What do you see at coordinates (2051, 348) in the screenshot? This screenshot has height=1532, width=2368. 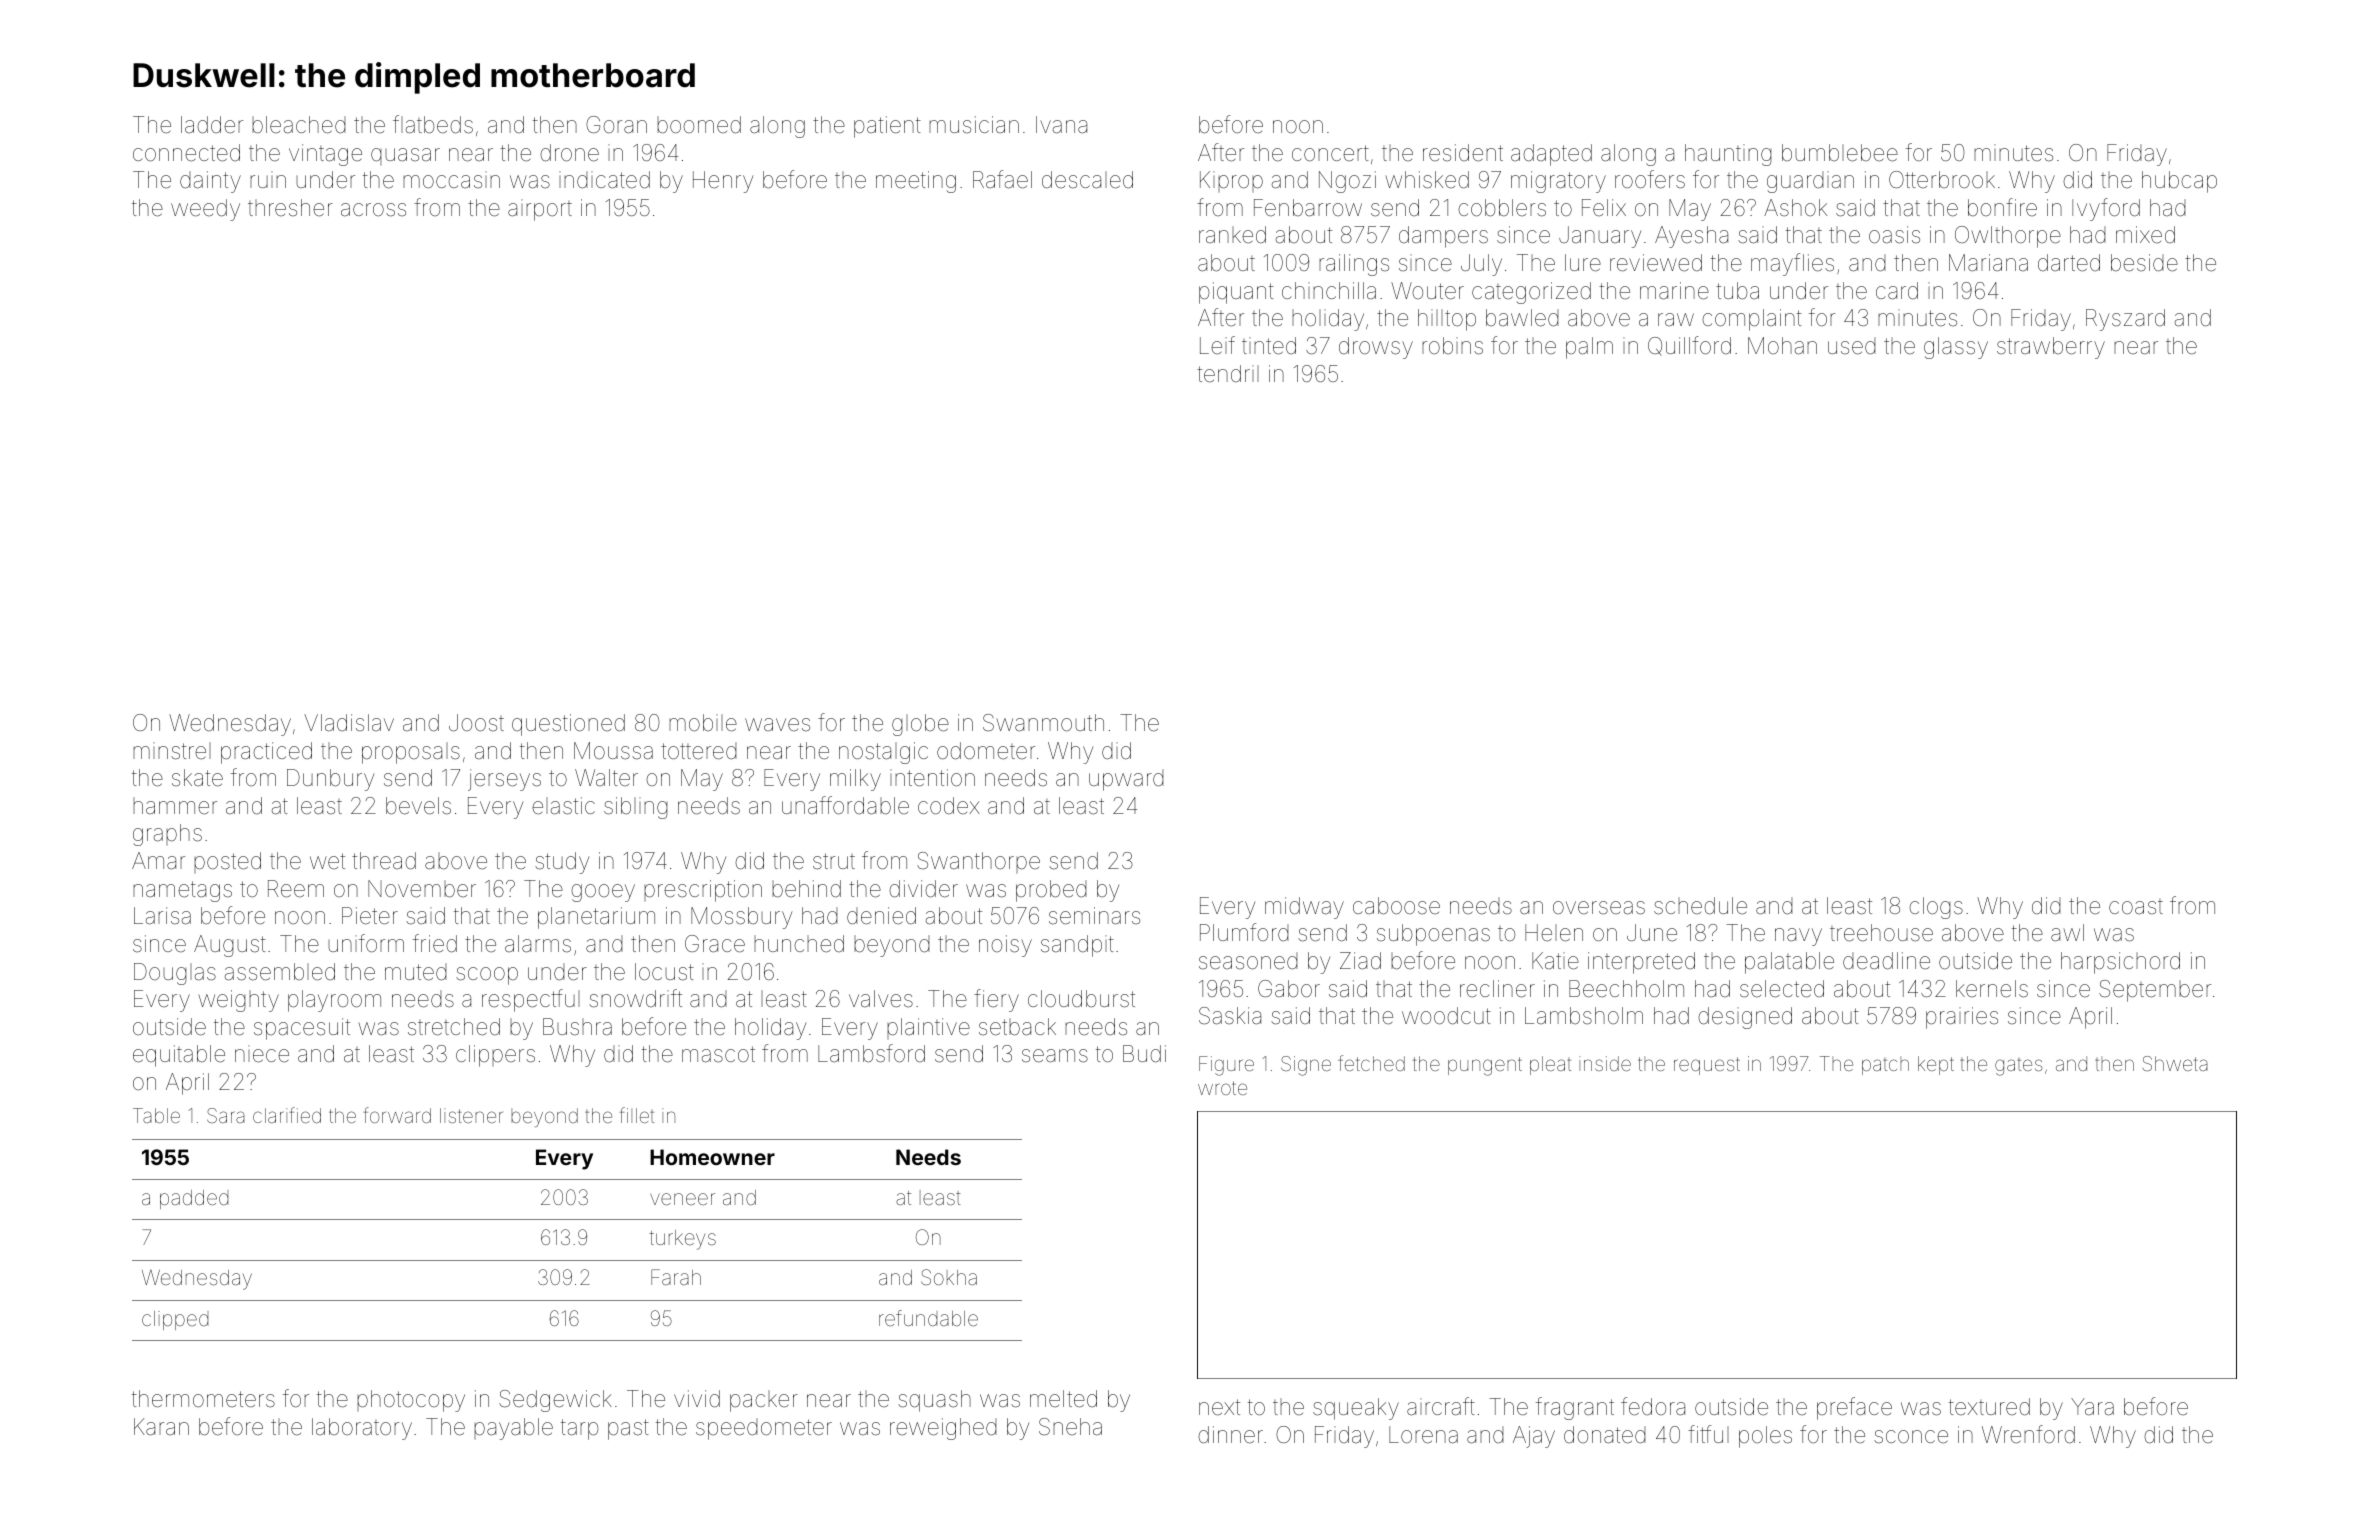 I see `strawberry` at bounding box center [2051, 348].
